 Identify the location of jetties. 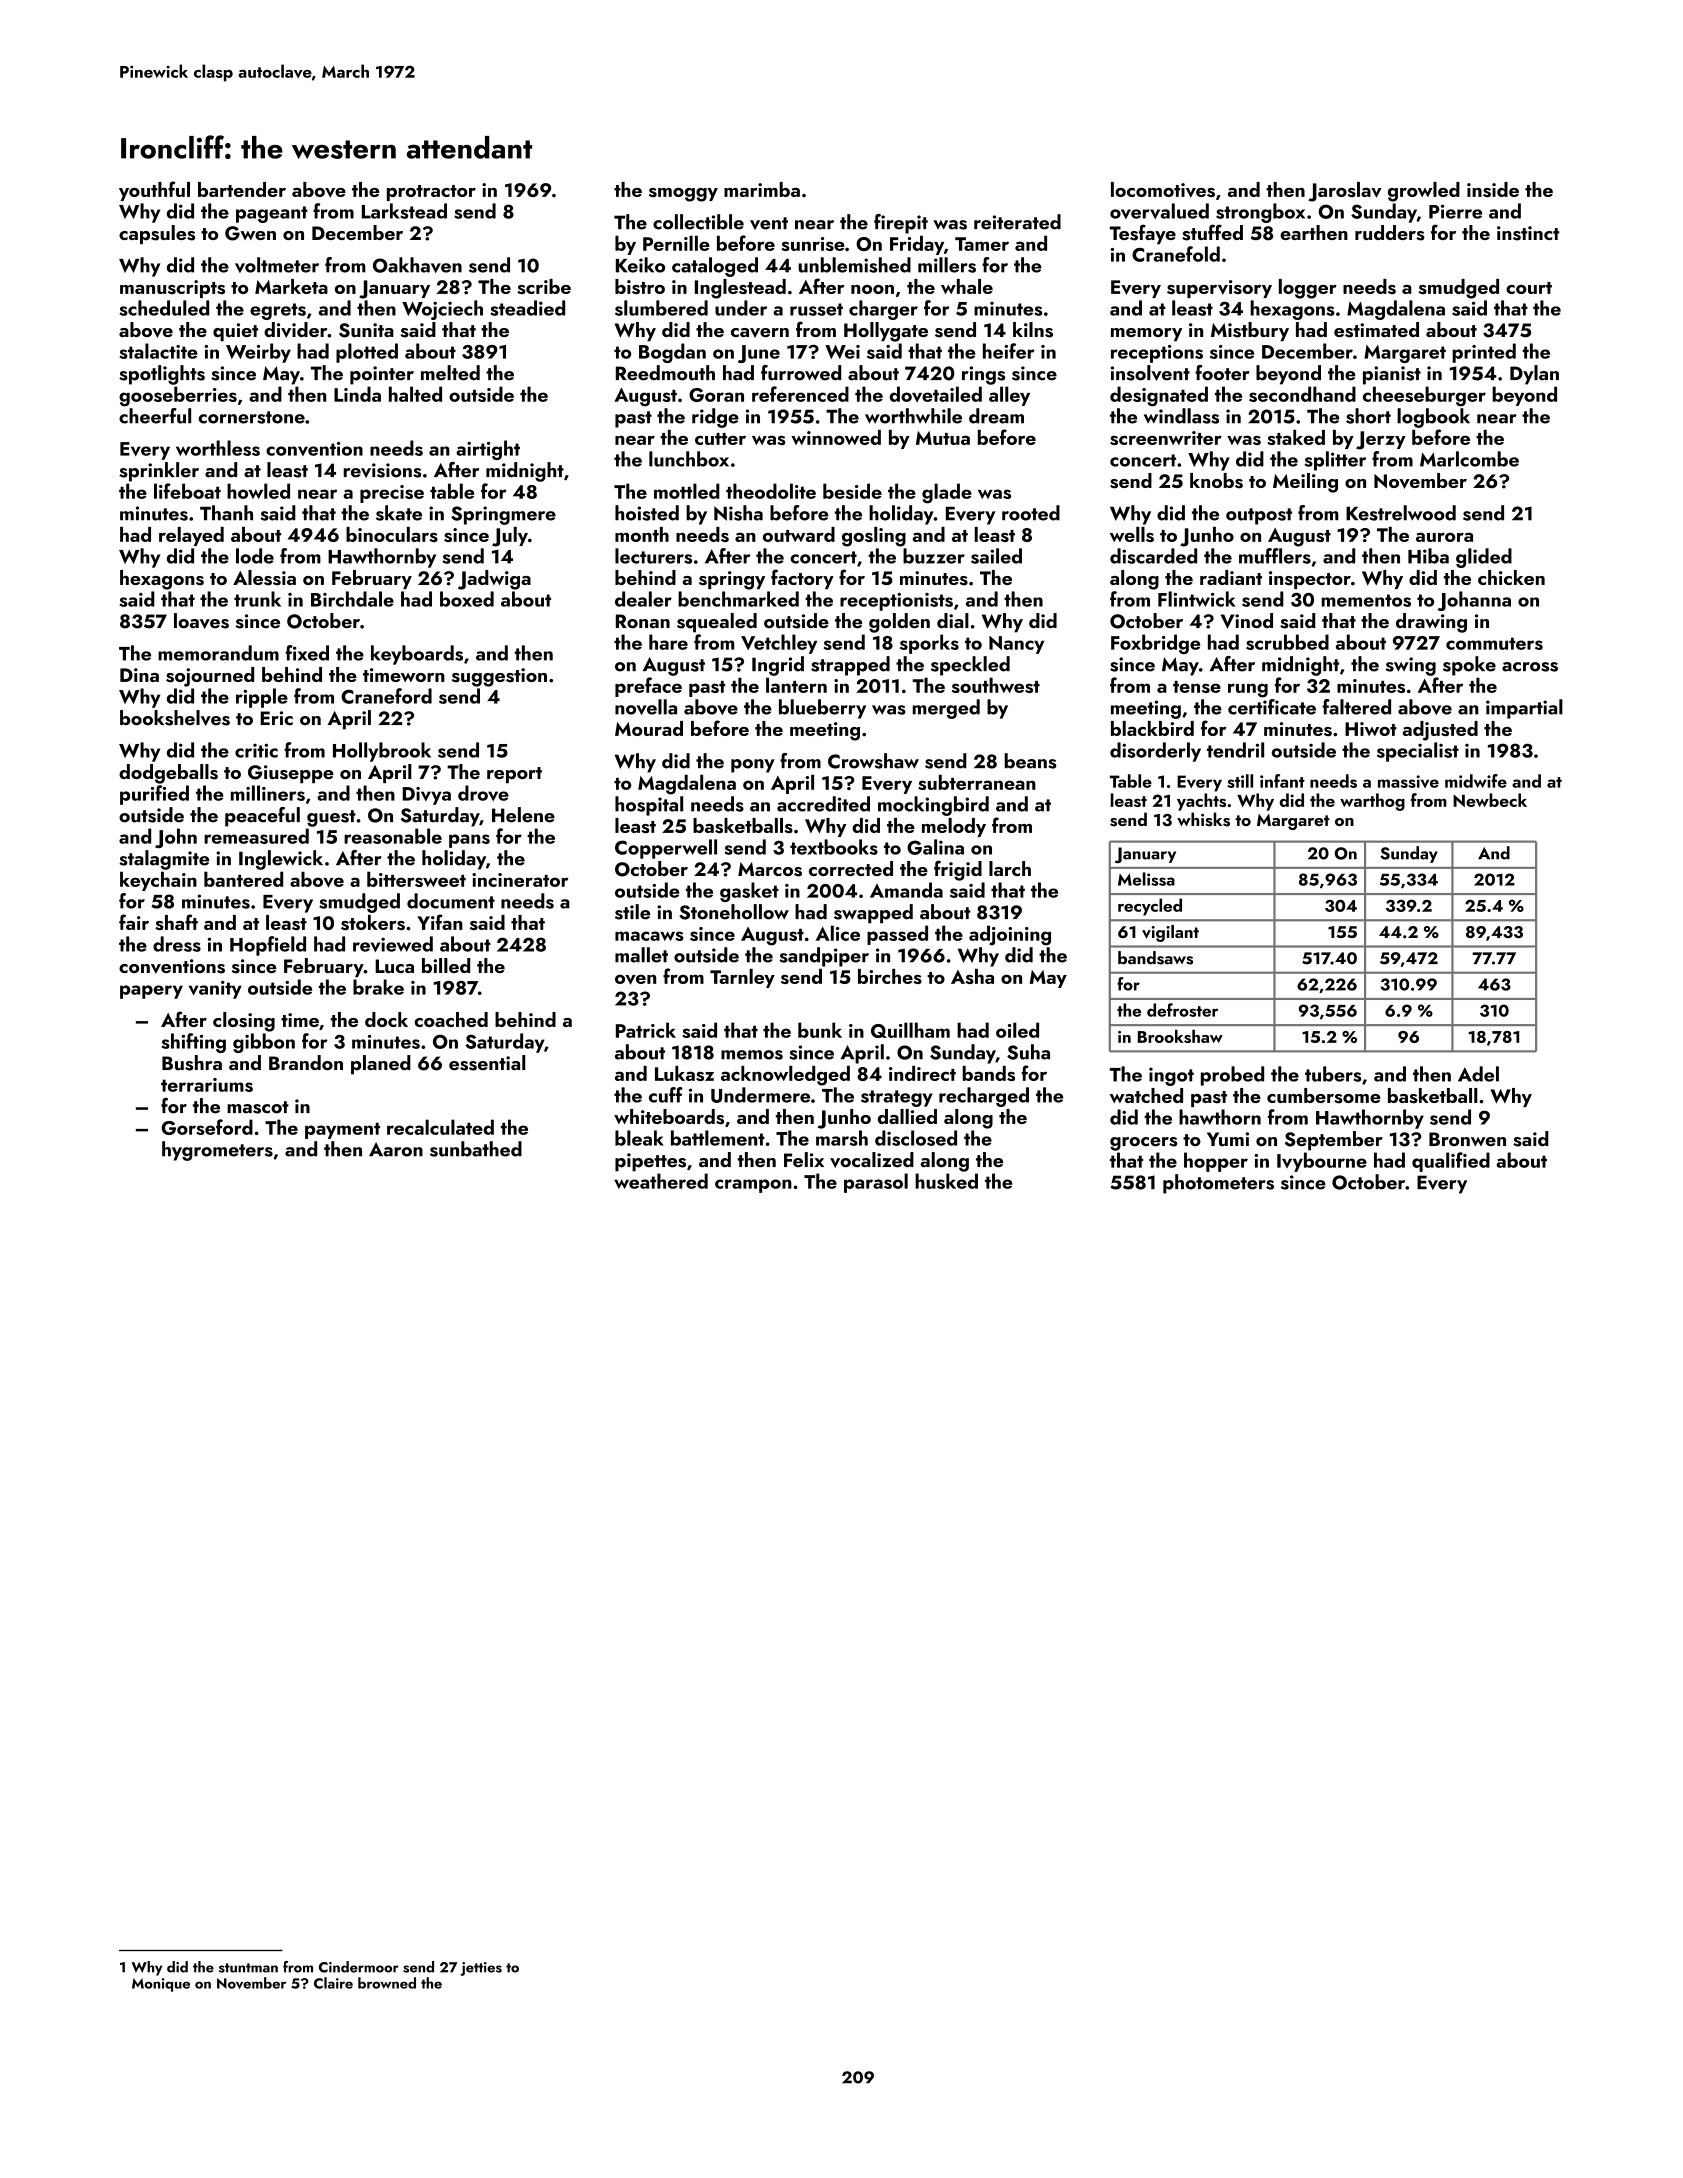
(481, 1969).
